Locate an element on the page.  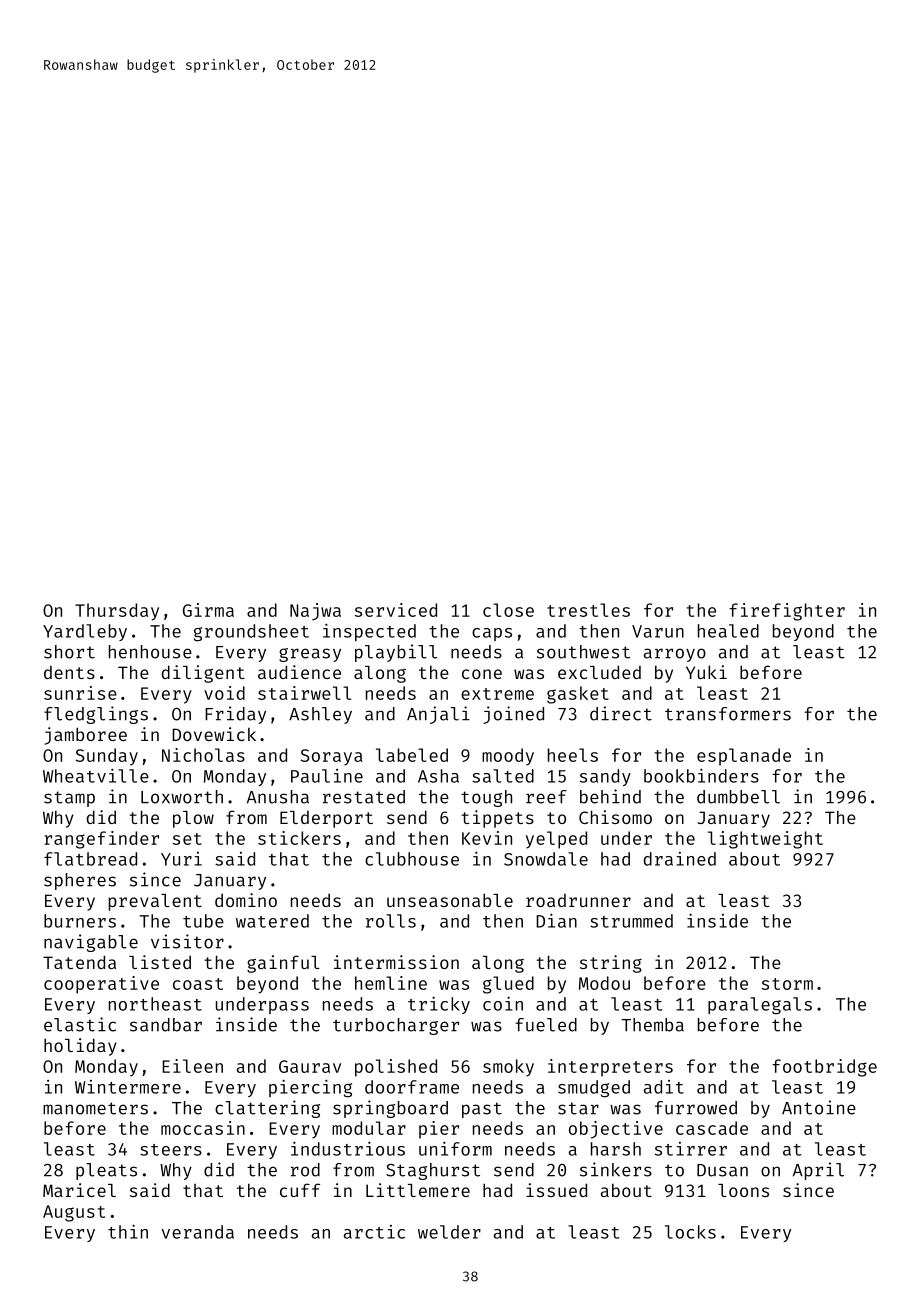
stickers is located at coordinates (299, 838).
